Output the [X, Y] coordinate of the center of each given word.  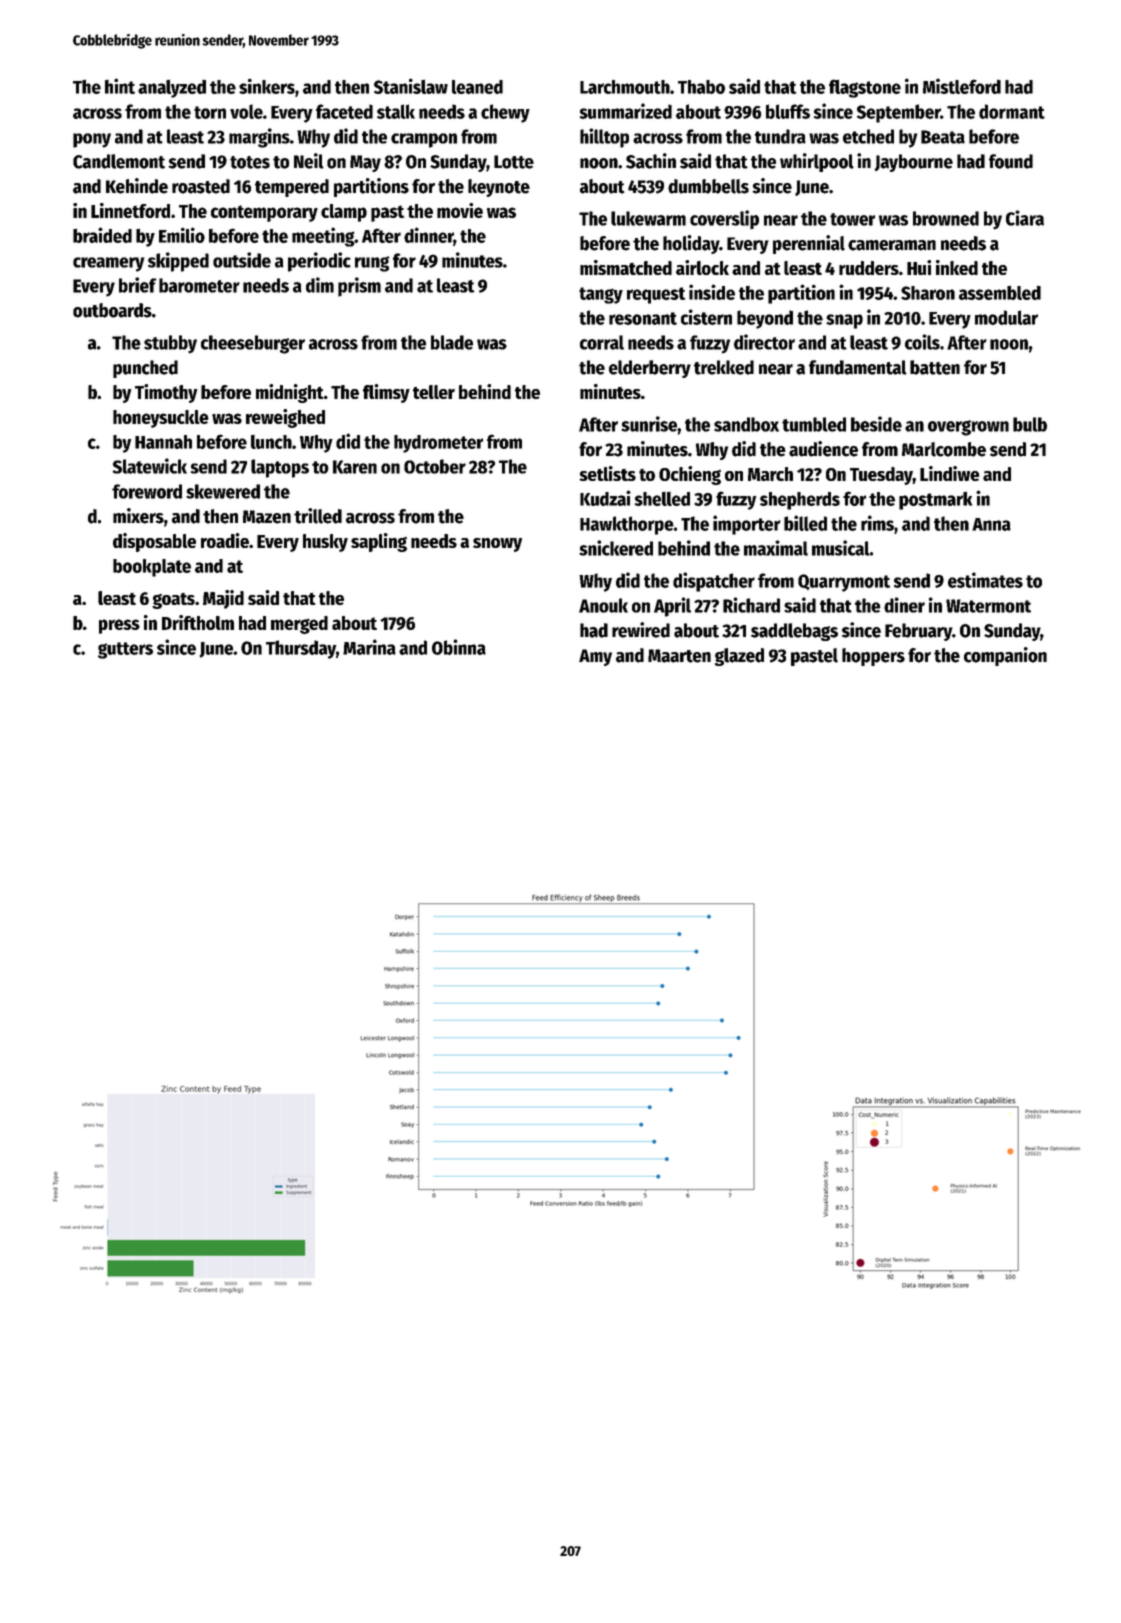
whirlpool [817, 162]
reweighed [285, 418]
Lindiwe [950, 473]
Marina [369, 647]
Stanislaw [411, 86]
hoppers [873, 657]
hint [120, 86]
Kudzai [605, 498]
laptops [280, 468]
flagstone [865, 88]
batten [935, 367]
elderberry [650, 369]
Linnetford [130, 210]
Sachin [651, 161]
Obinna [459, 647]
